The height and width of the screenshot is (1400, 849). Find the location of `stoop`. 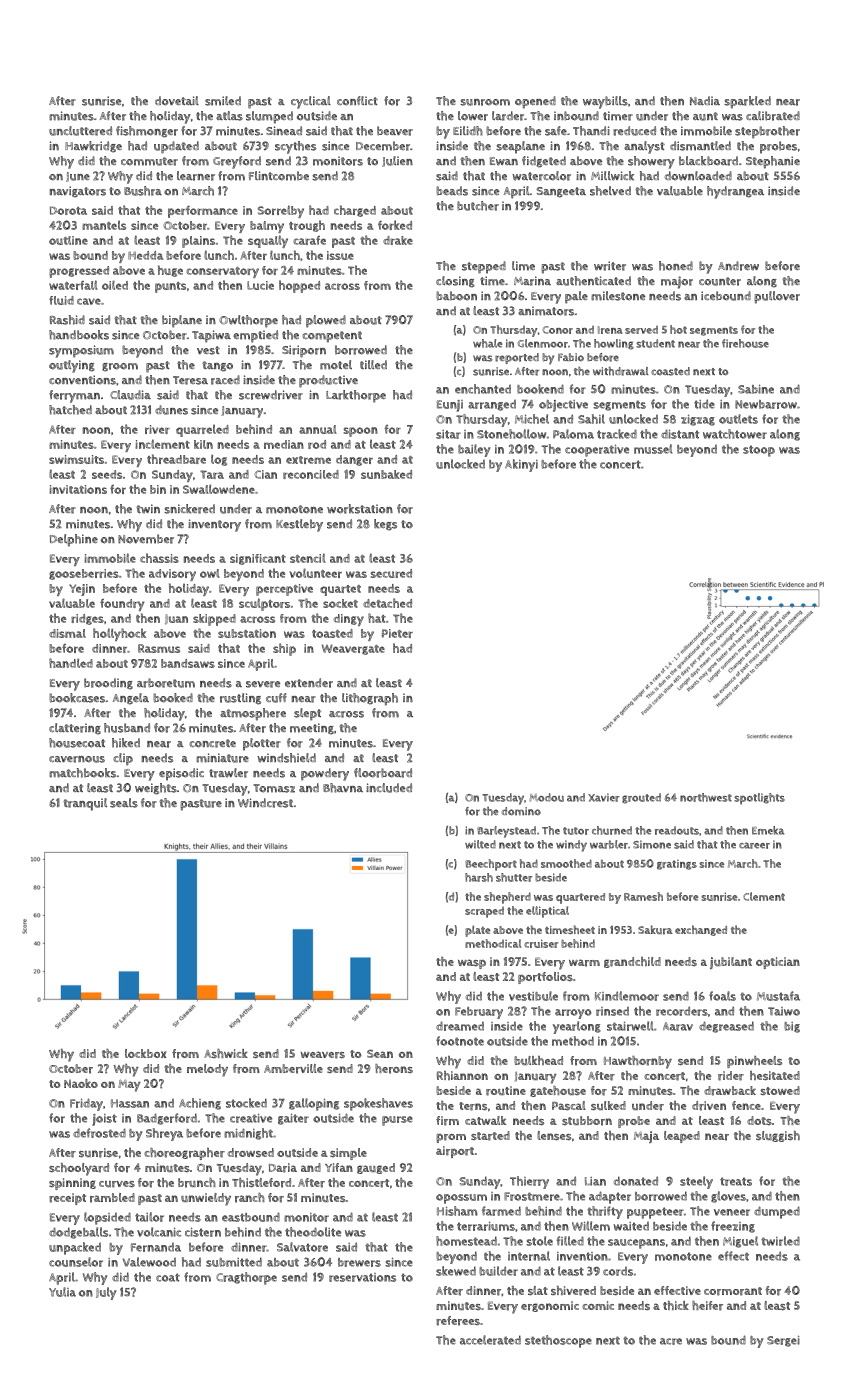

stoop is located at coordinates (759, 451).
